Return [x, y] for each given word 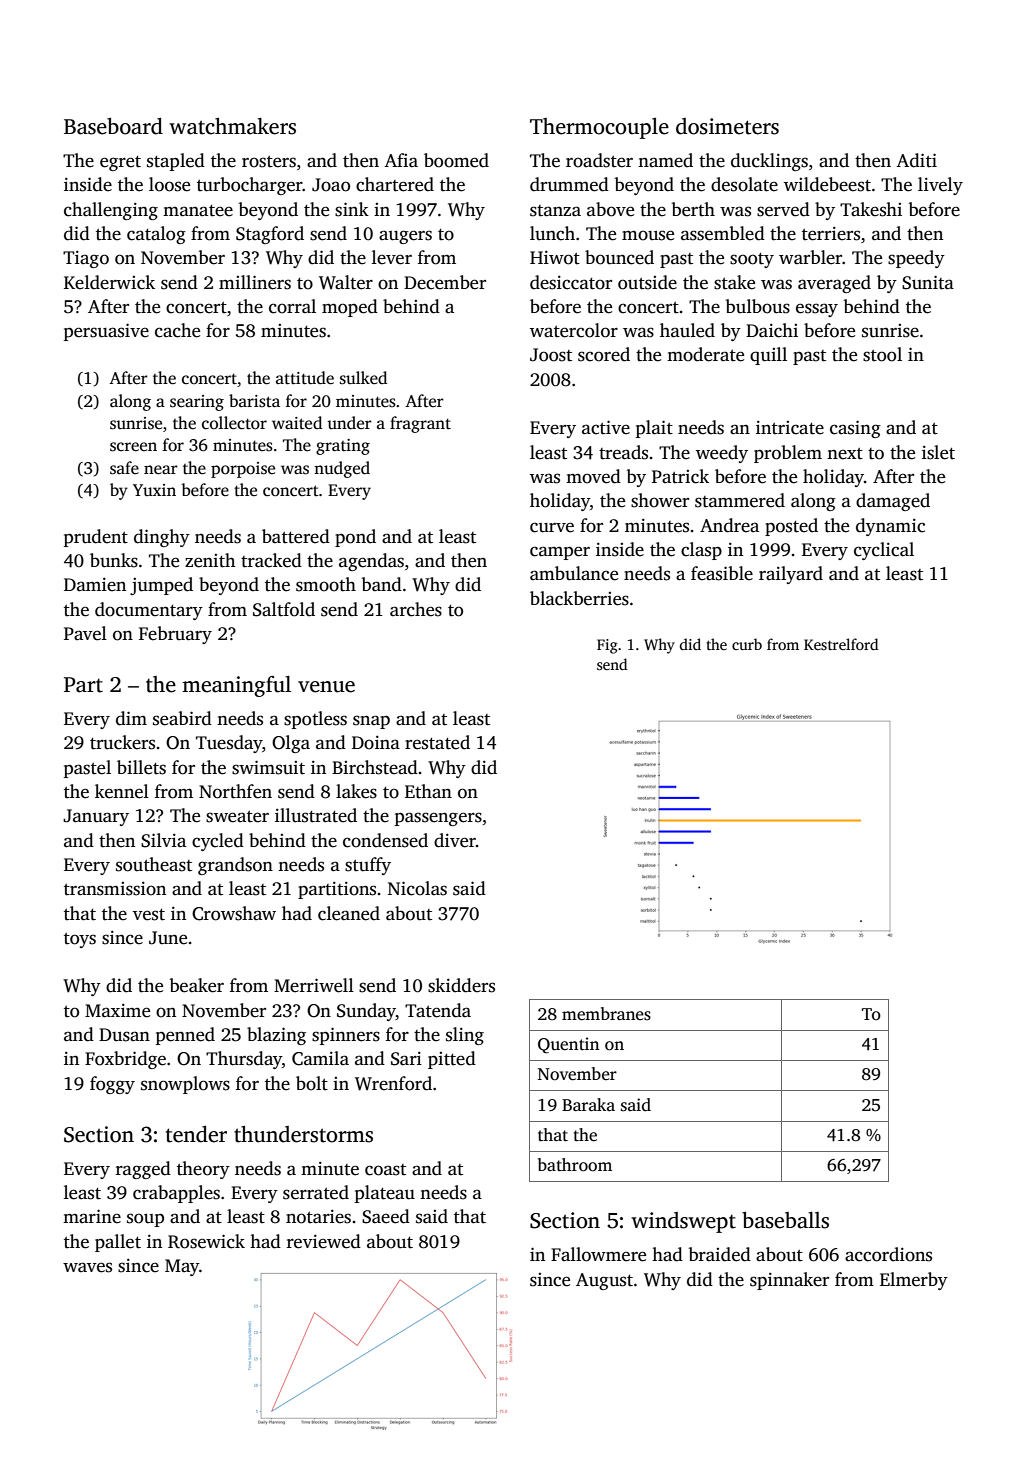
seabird [182, 718]
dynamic [890, 527]
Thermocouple [599, 128]
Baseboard [113, 126]
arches [416, 609]
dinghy [162, 538]
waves [87, 1267]
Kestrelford [841, 644]
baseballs [785, 1220]
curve [552, 527]
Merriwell [314, 985]
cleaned [349, 913]
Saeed [386, 1216]
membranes [606, 1014]
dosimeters [727, 126]
